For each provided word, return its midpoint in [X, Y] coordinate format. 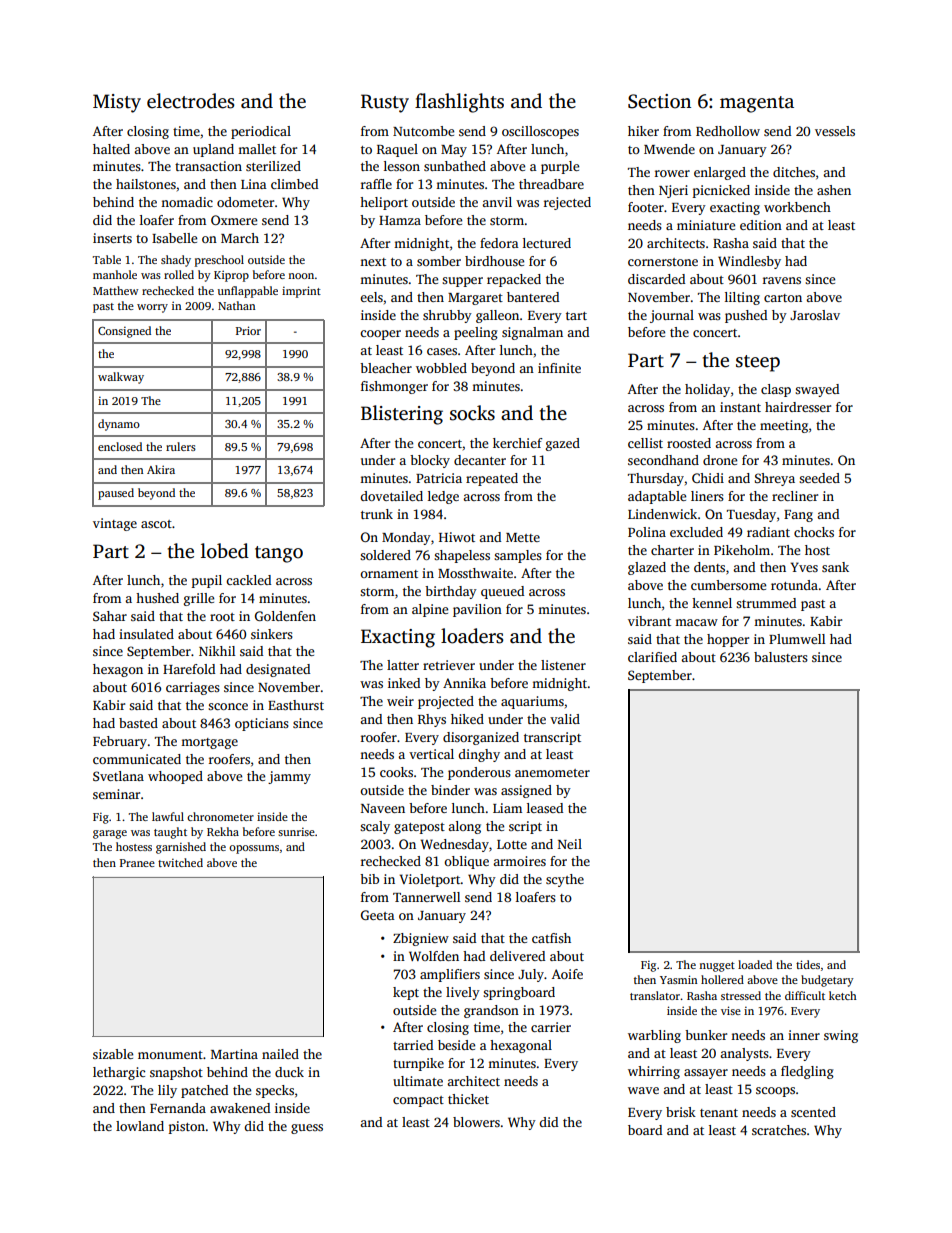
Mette [523, 537]
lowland [140, 1126]
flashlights [459, 103]
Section [659, 101]
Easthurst [296, 705]
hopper [728, 640]
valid [565, 719]
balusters [781, 657]
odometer [245, 202]
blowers [476, 1122]
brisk [681, 1112]
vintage [115, 524]
